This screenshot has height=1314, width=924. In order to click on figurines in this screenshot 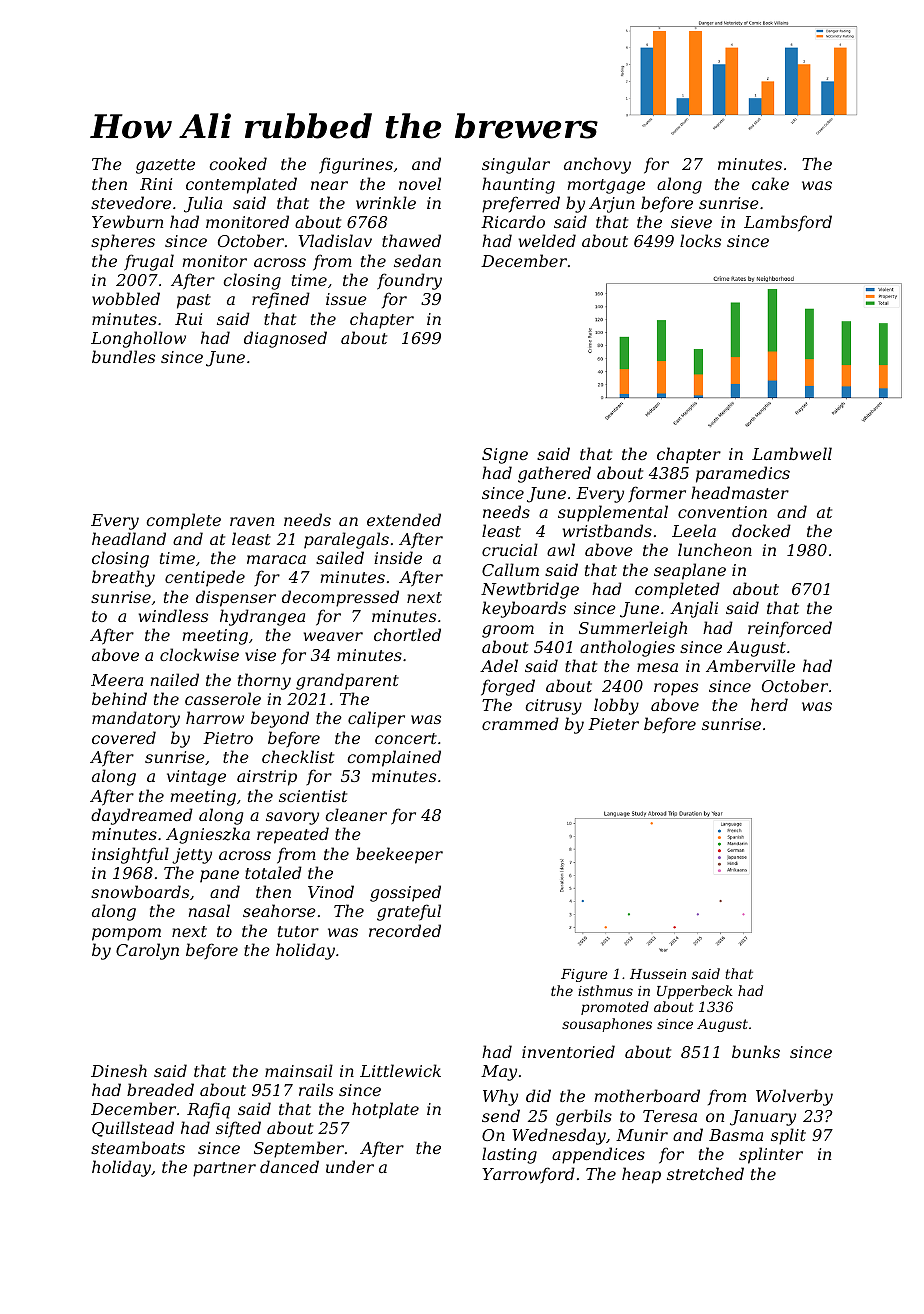, I will do `click(356, 165)`.
